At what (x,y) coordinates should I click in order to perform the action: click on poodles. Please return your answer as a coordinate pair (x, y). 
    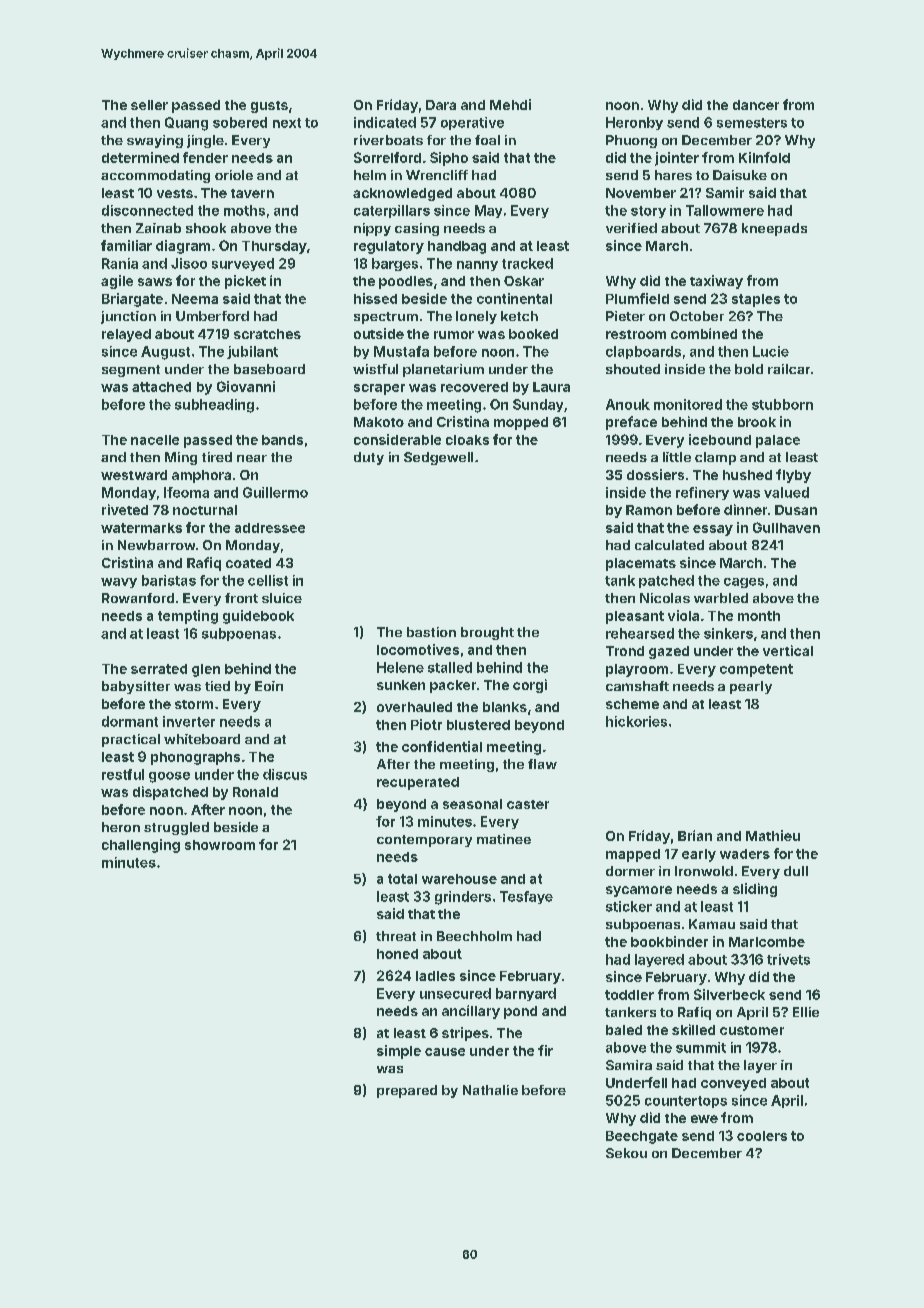
    Looking at the image, I should click on (406, 282).
